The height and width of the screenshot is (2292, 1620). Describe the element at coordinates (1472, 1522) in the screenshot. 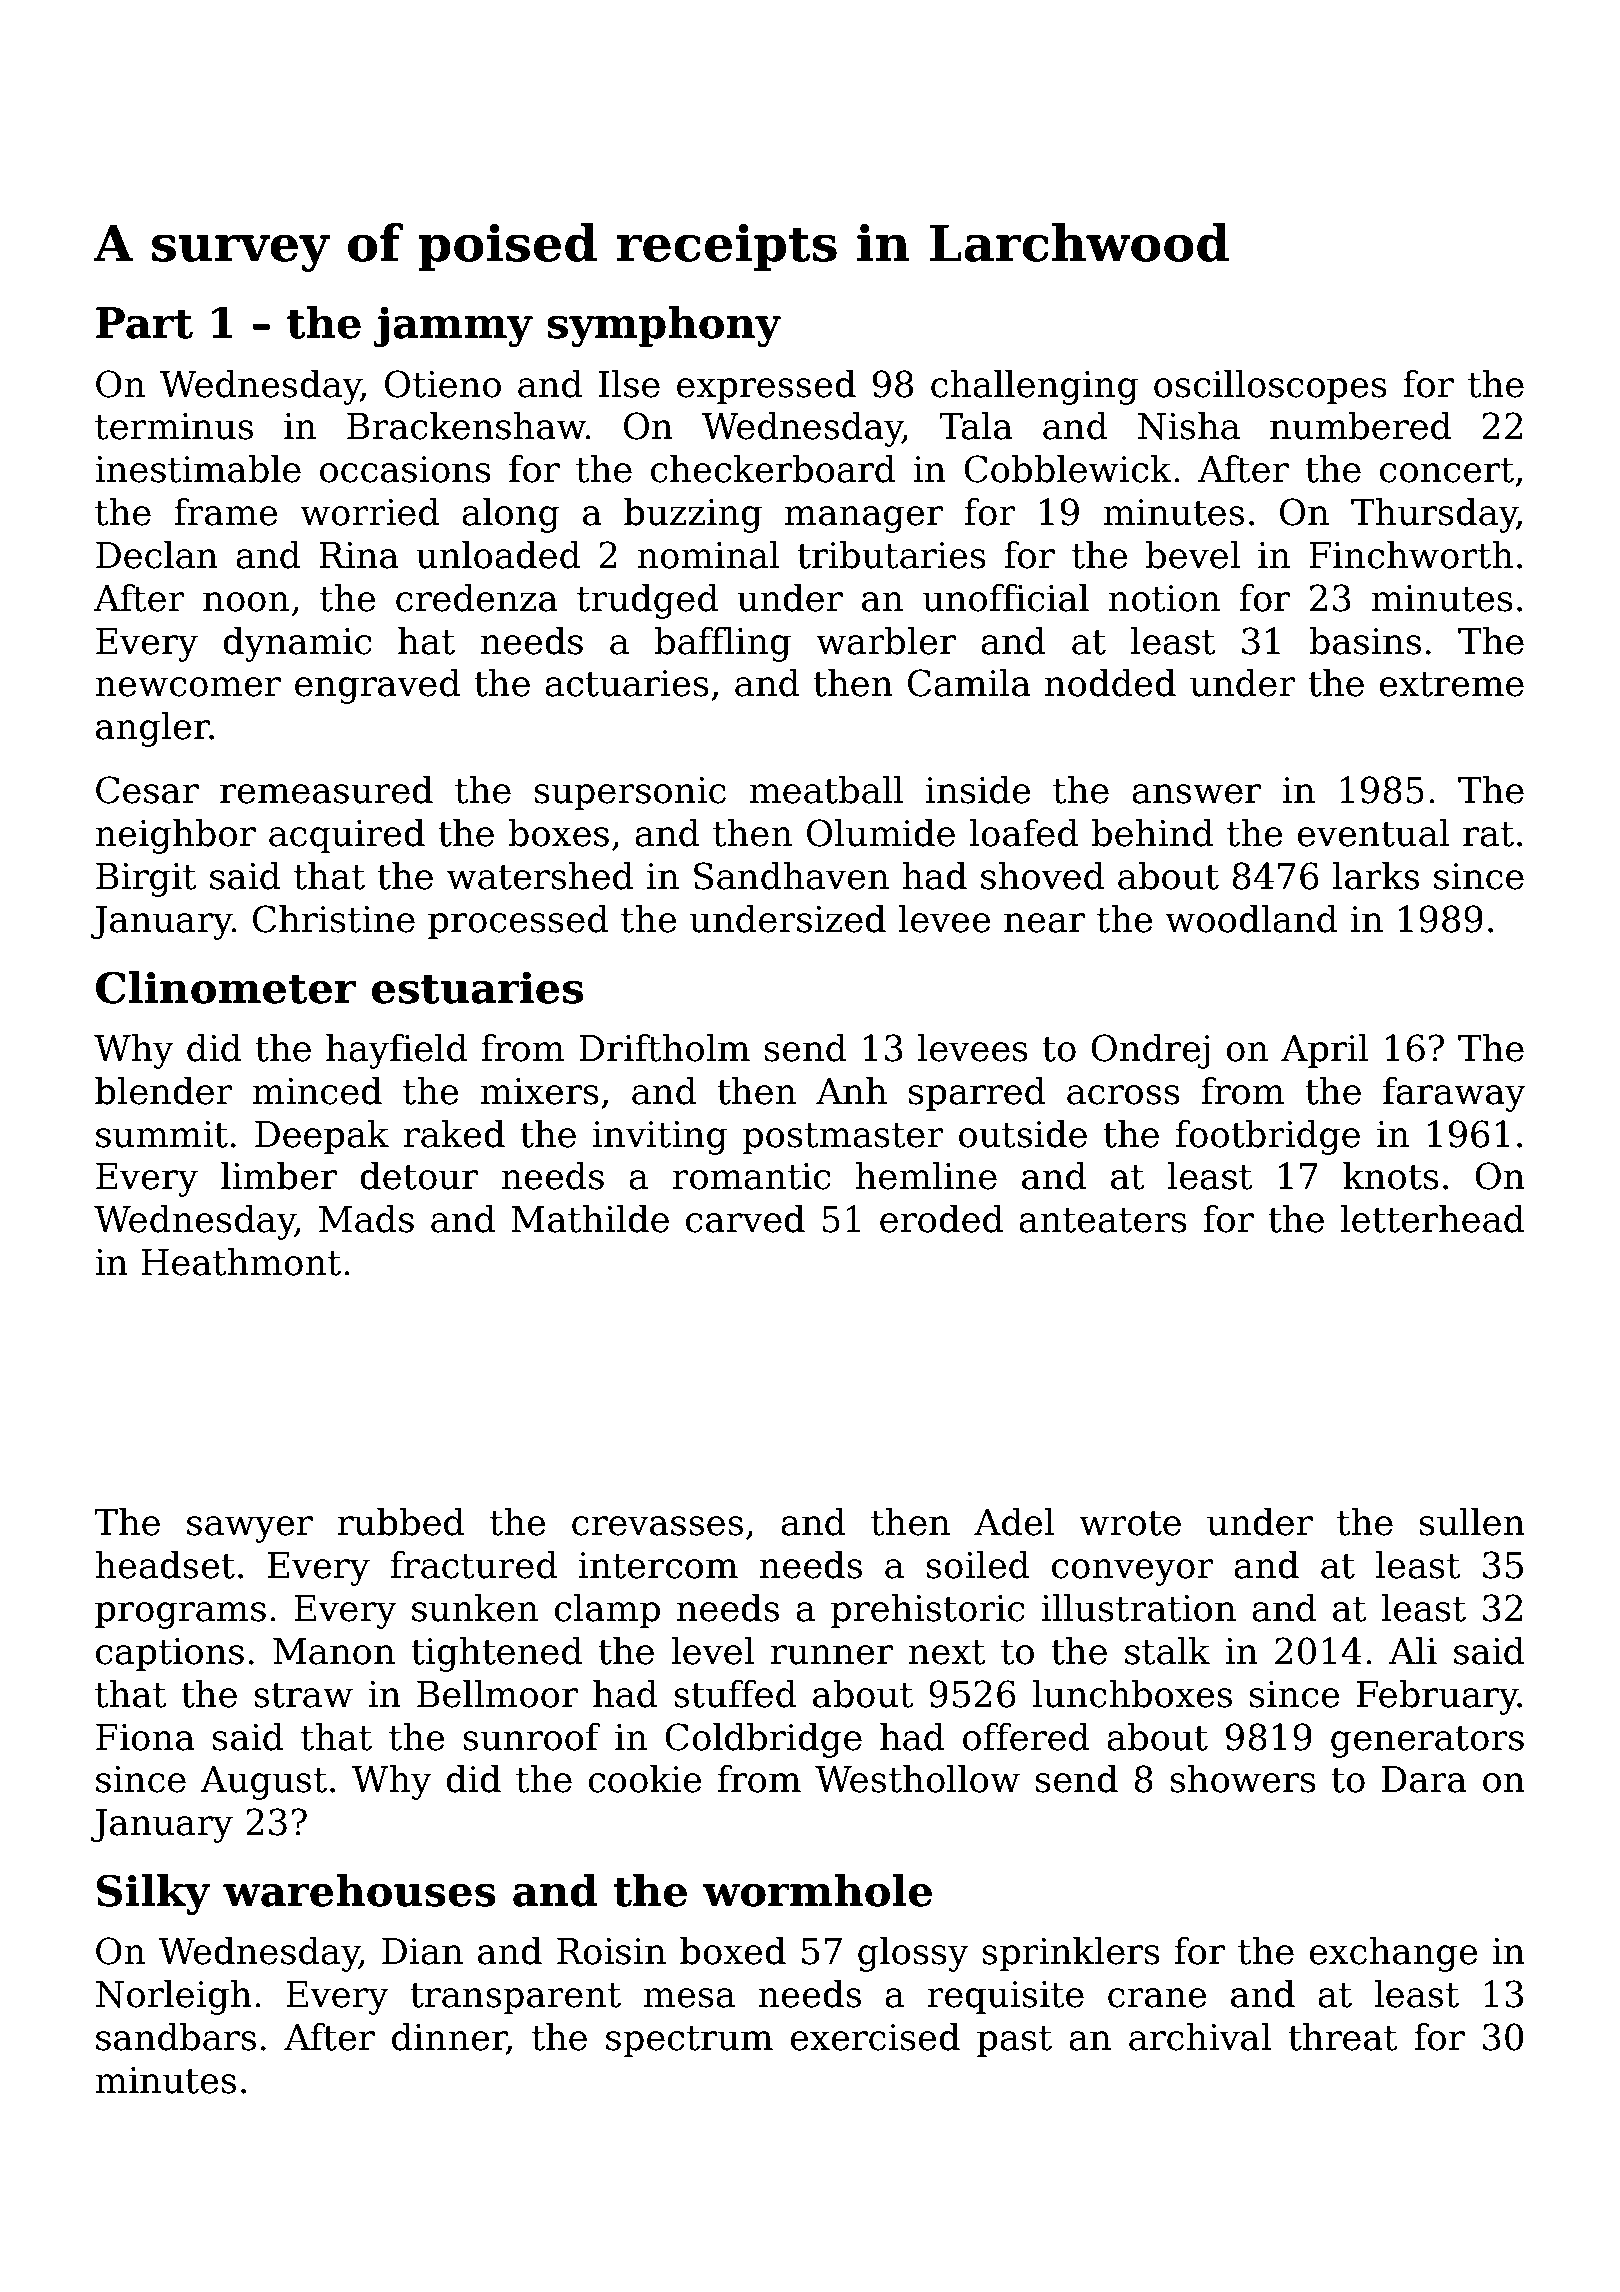

I see `sullen` at that location.
